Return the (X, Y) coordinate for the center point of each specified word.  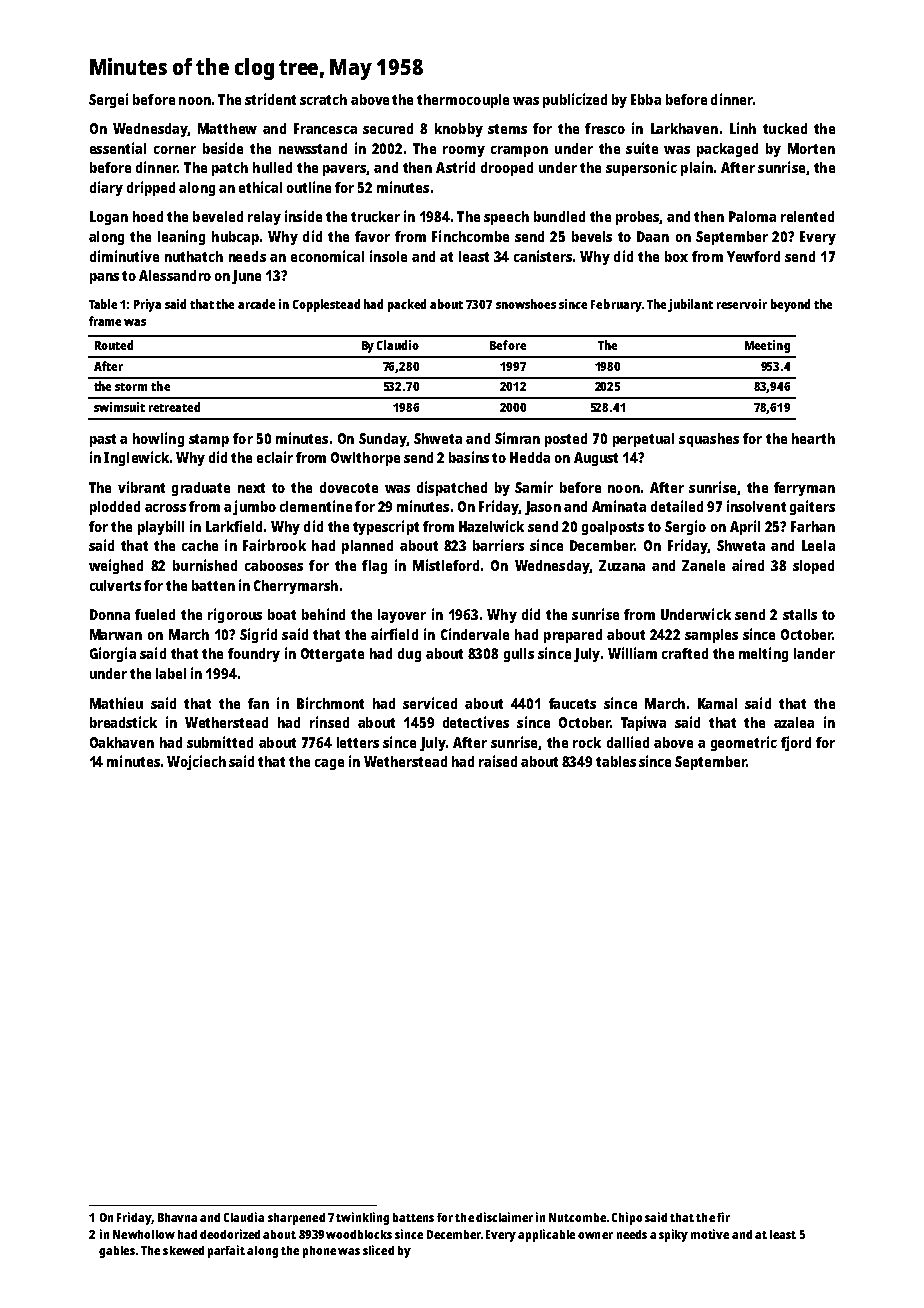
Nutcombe (577, 1217)
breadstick (123, 722)
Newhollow (144, 1234)
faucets (572, 703)
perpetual (643, 440)
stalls (800, 614)
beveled (218, 216)
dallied (628, 742)
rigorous (235, 615)
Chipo (627, 1218)
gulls (519, 655)
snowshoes (526, 304)
